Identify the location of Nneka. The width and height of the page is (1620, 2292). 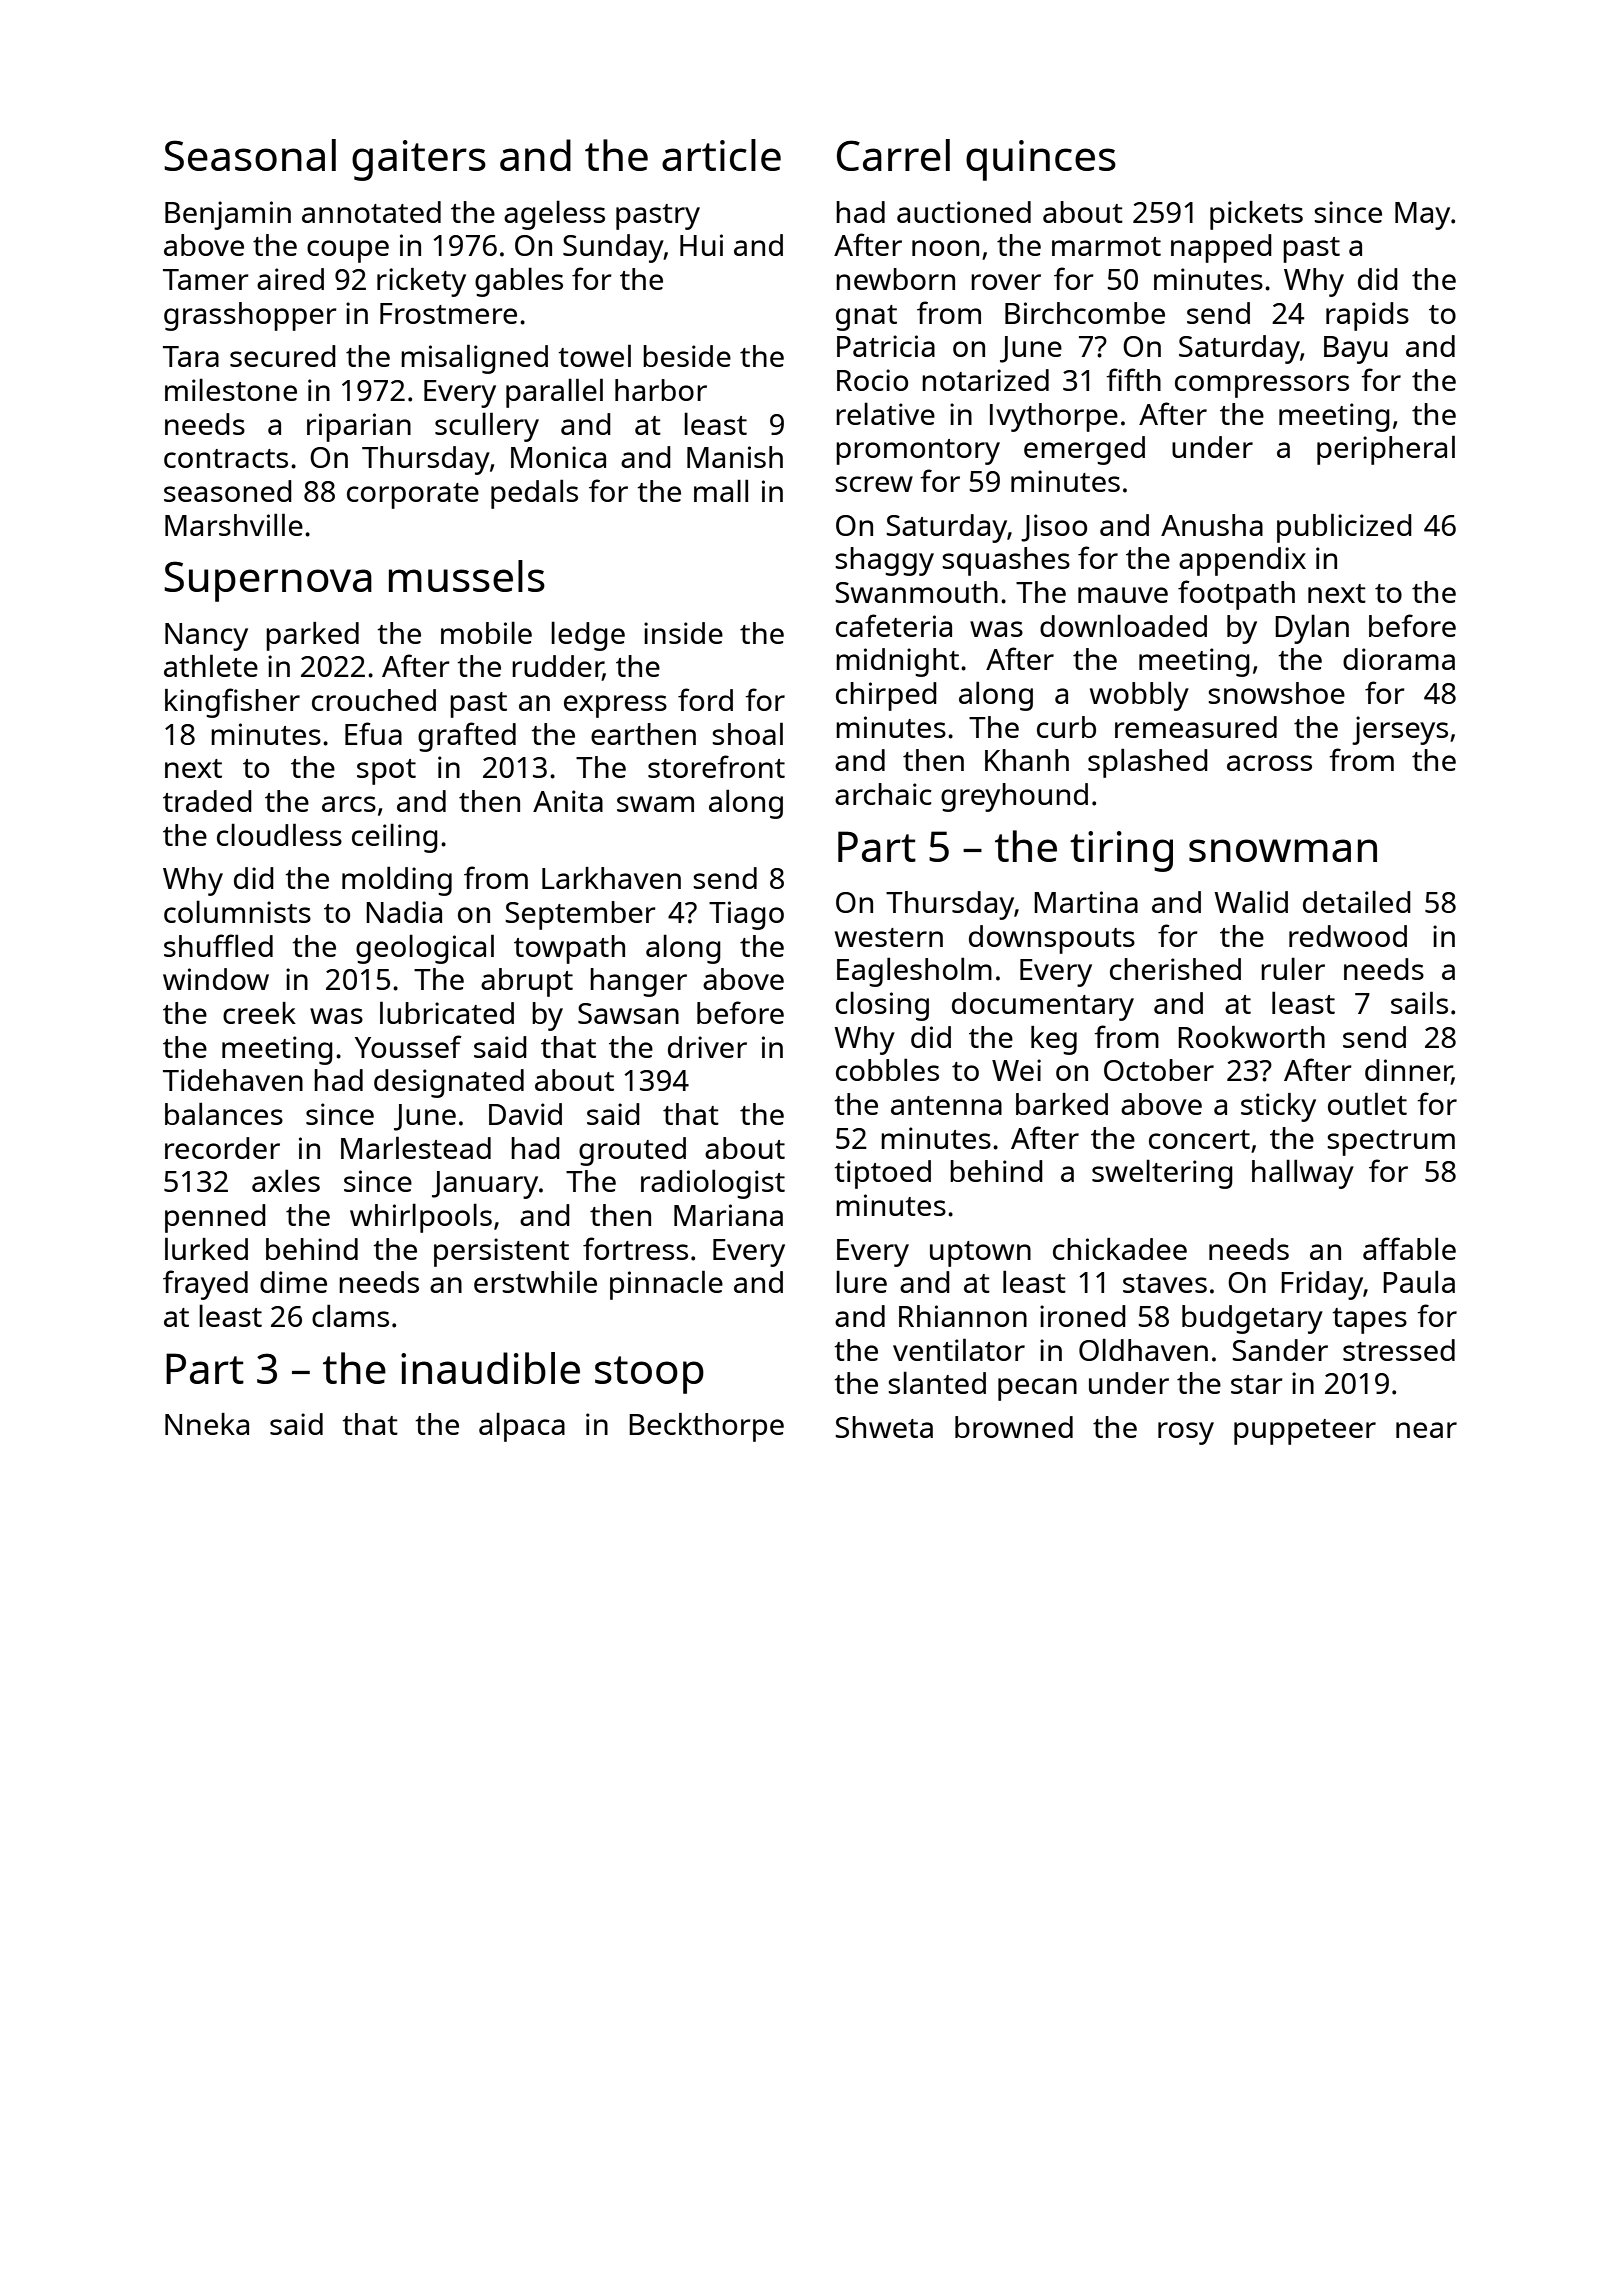
(207, 1424).
